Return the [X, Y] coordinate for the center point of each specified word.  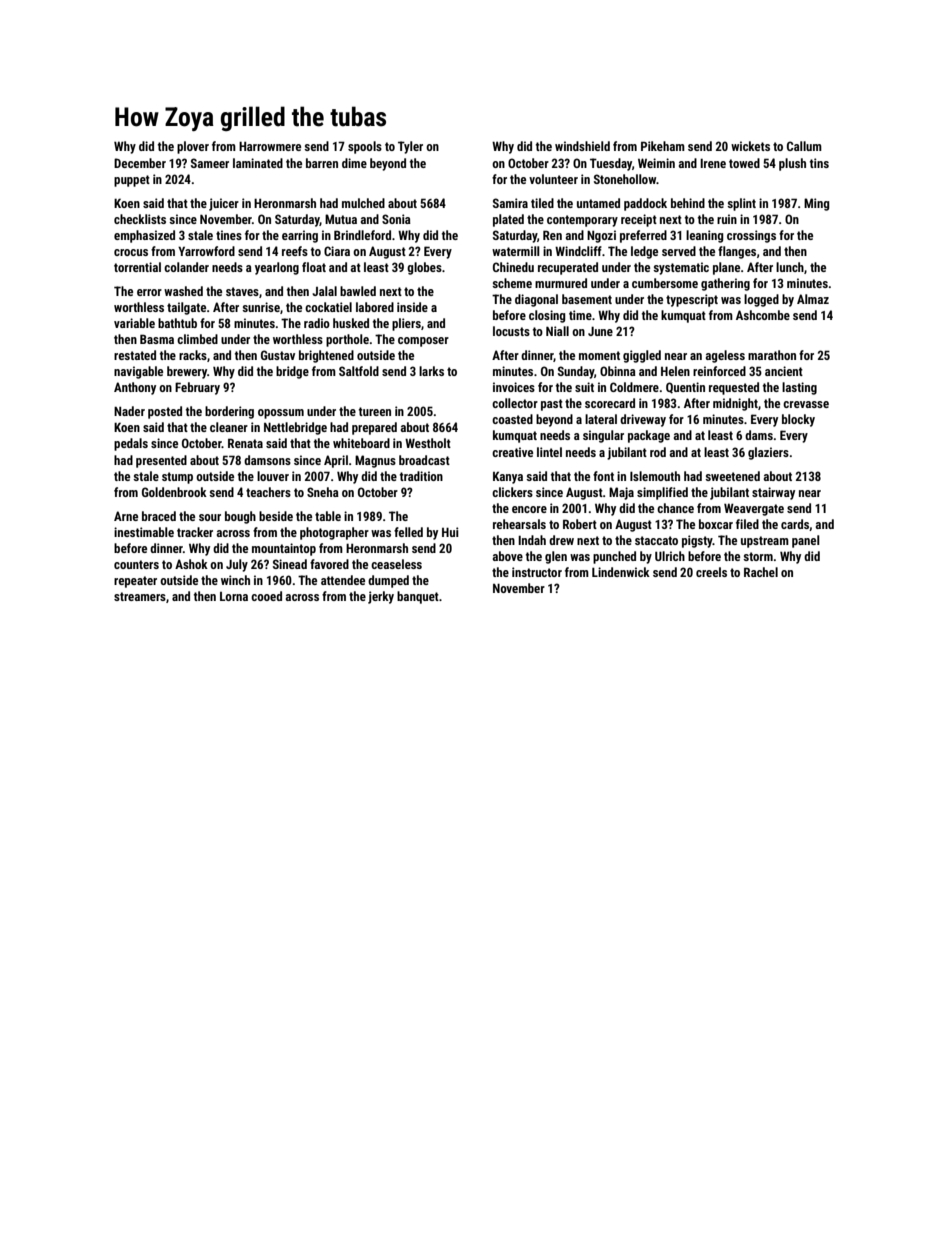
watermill [516, 251]
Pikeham [663, 146]
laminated [258, 163]
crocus [131, 252]
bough [240, 517]
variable [134, 323]
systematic [681, 268]
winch [235, 580]
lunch [790, 267]
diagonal [536, 300]
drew [561, 540]
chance [675, 508]
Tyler [410, 147]
